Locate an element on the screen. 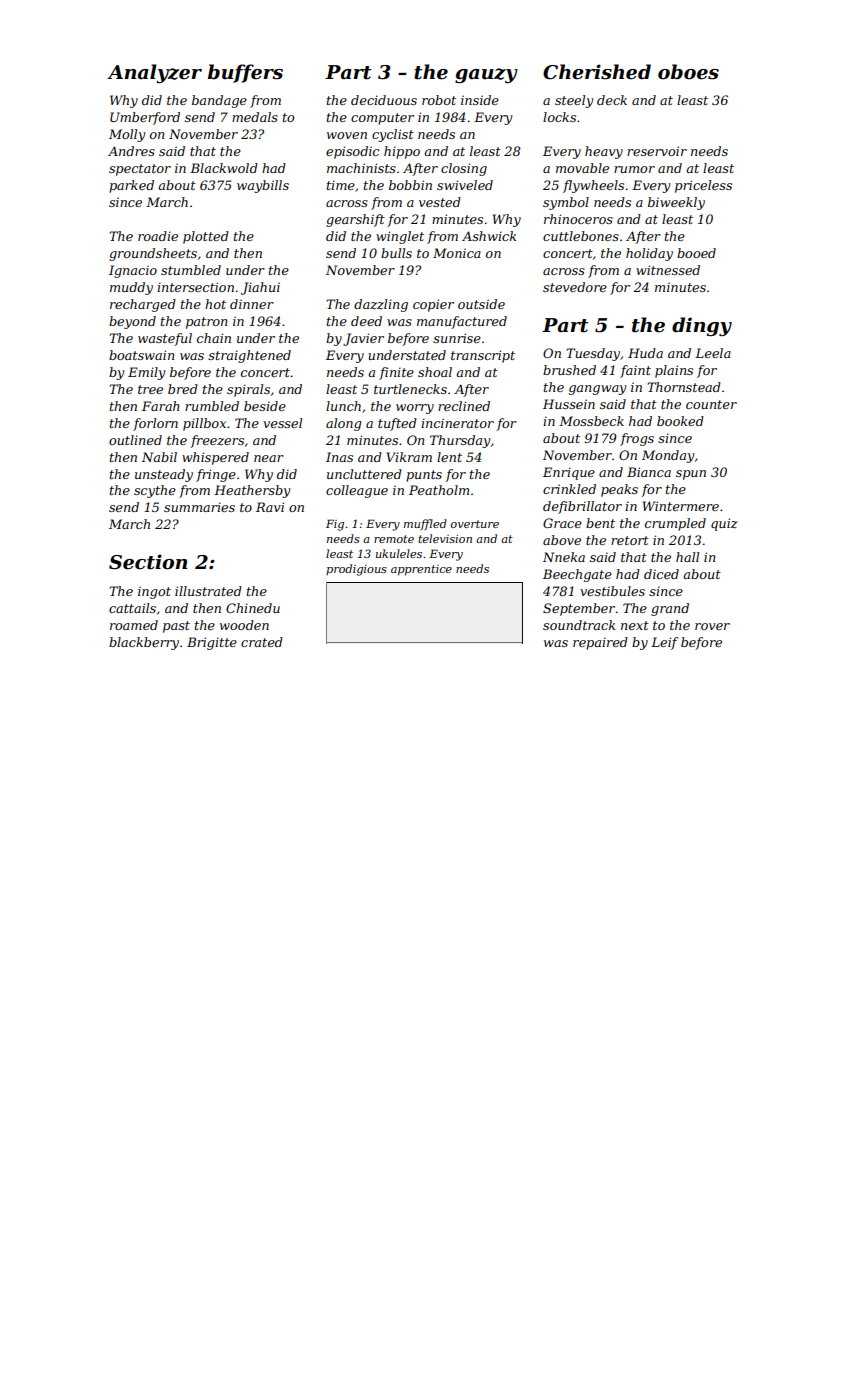 Image resolution: width=849 pixels, height=1400 pixels. holiday is located at coordinates (649, 254).
